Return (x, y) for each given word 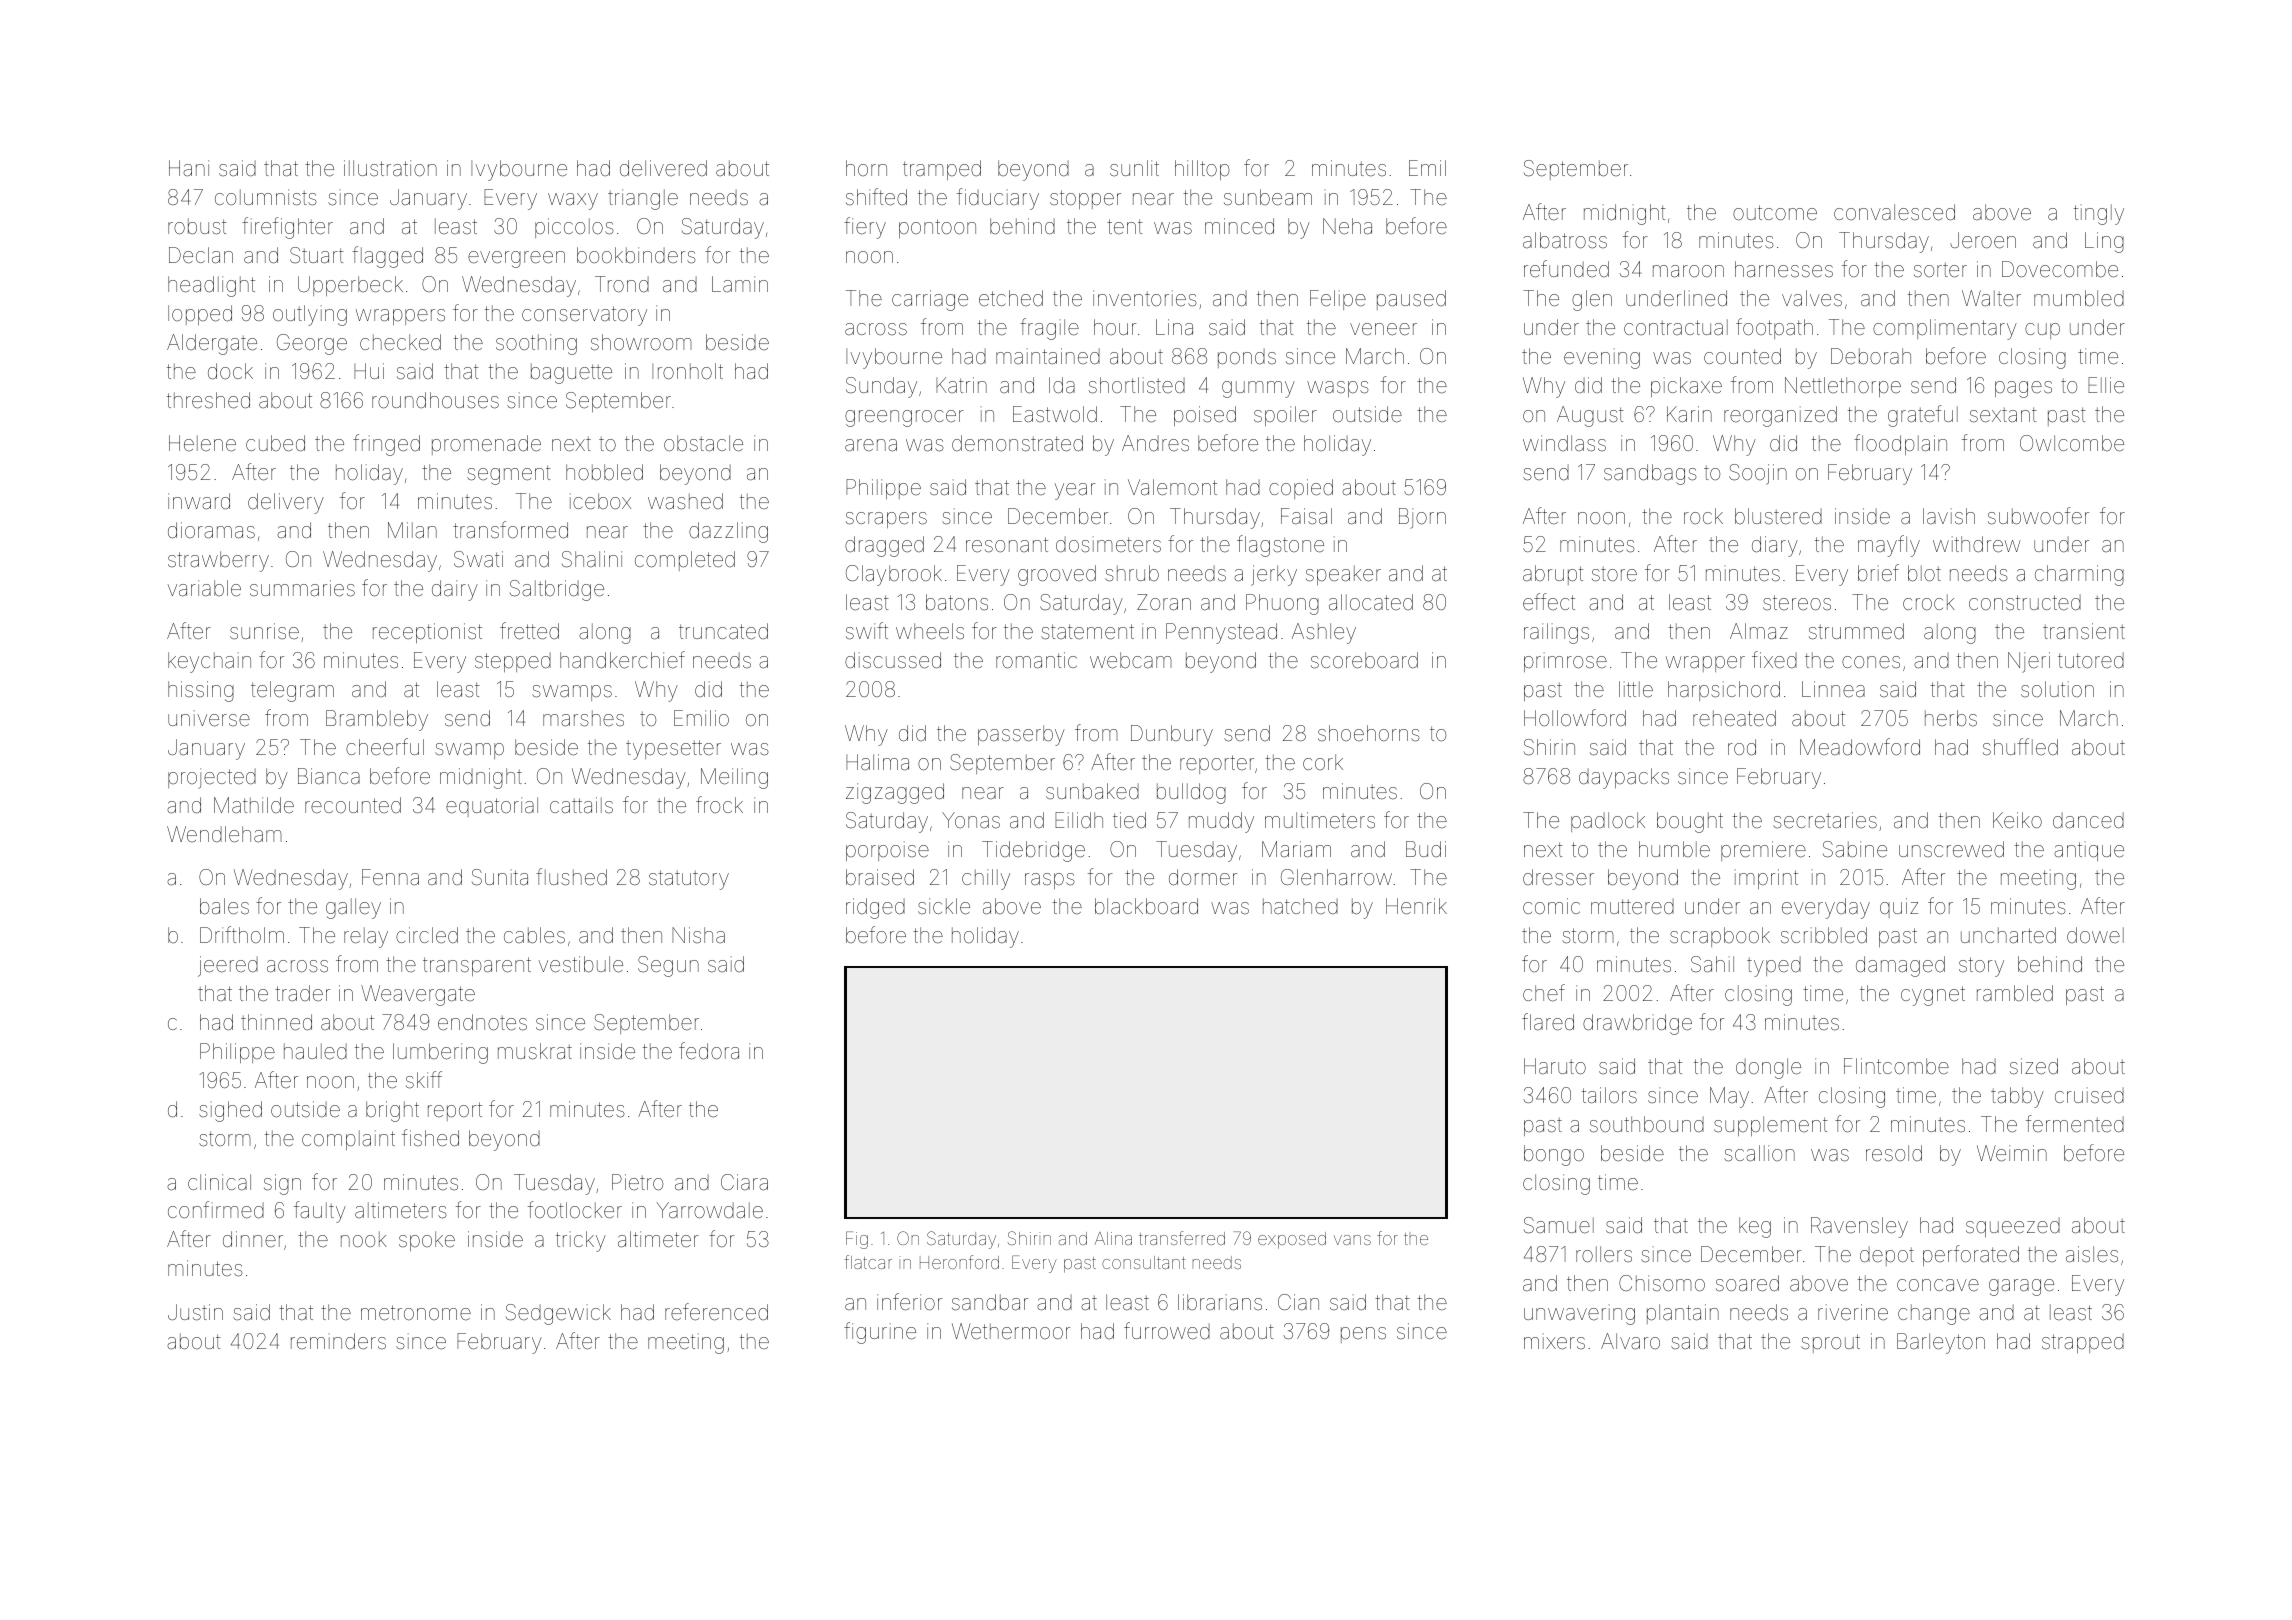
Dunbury (1172, 735)
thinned (276, 1022)
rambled (2015, 993)
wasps (1338, 389)
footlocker (575, 1210)
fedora (709, 1051)
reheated (1734, 718)
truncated (723, 631)
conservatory (584, 316)
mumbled (2079, 298)
